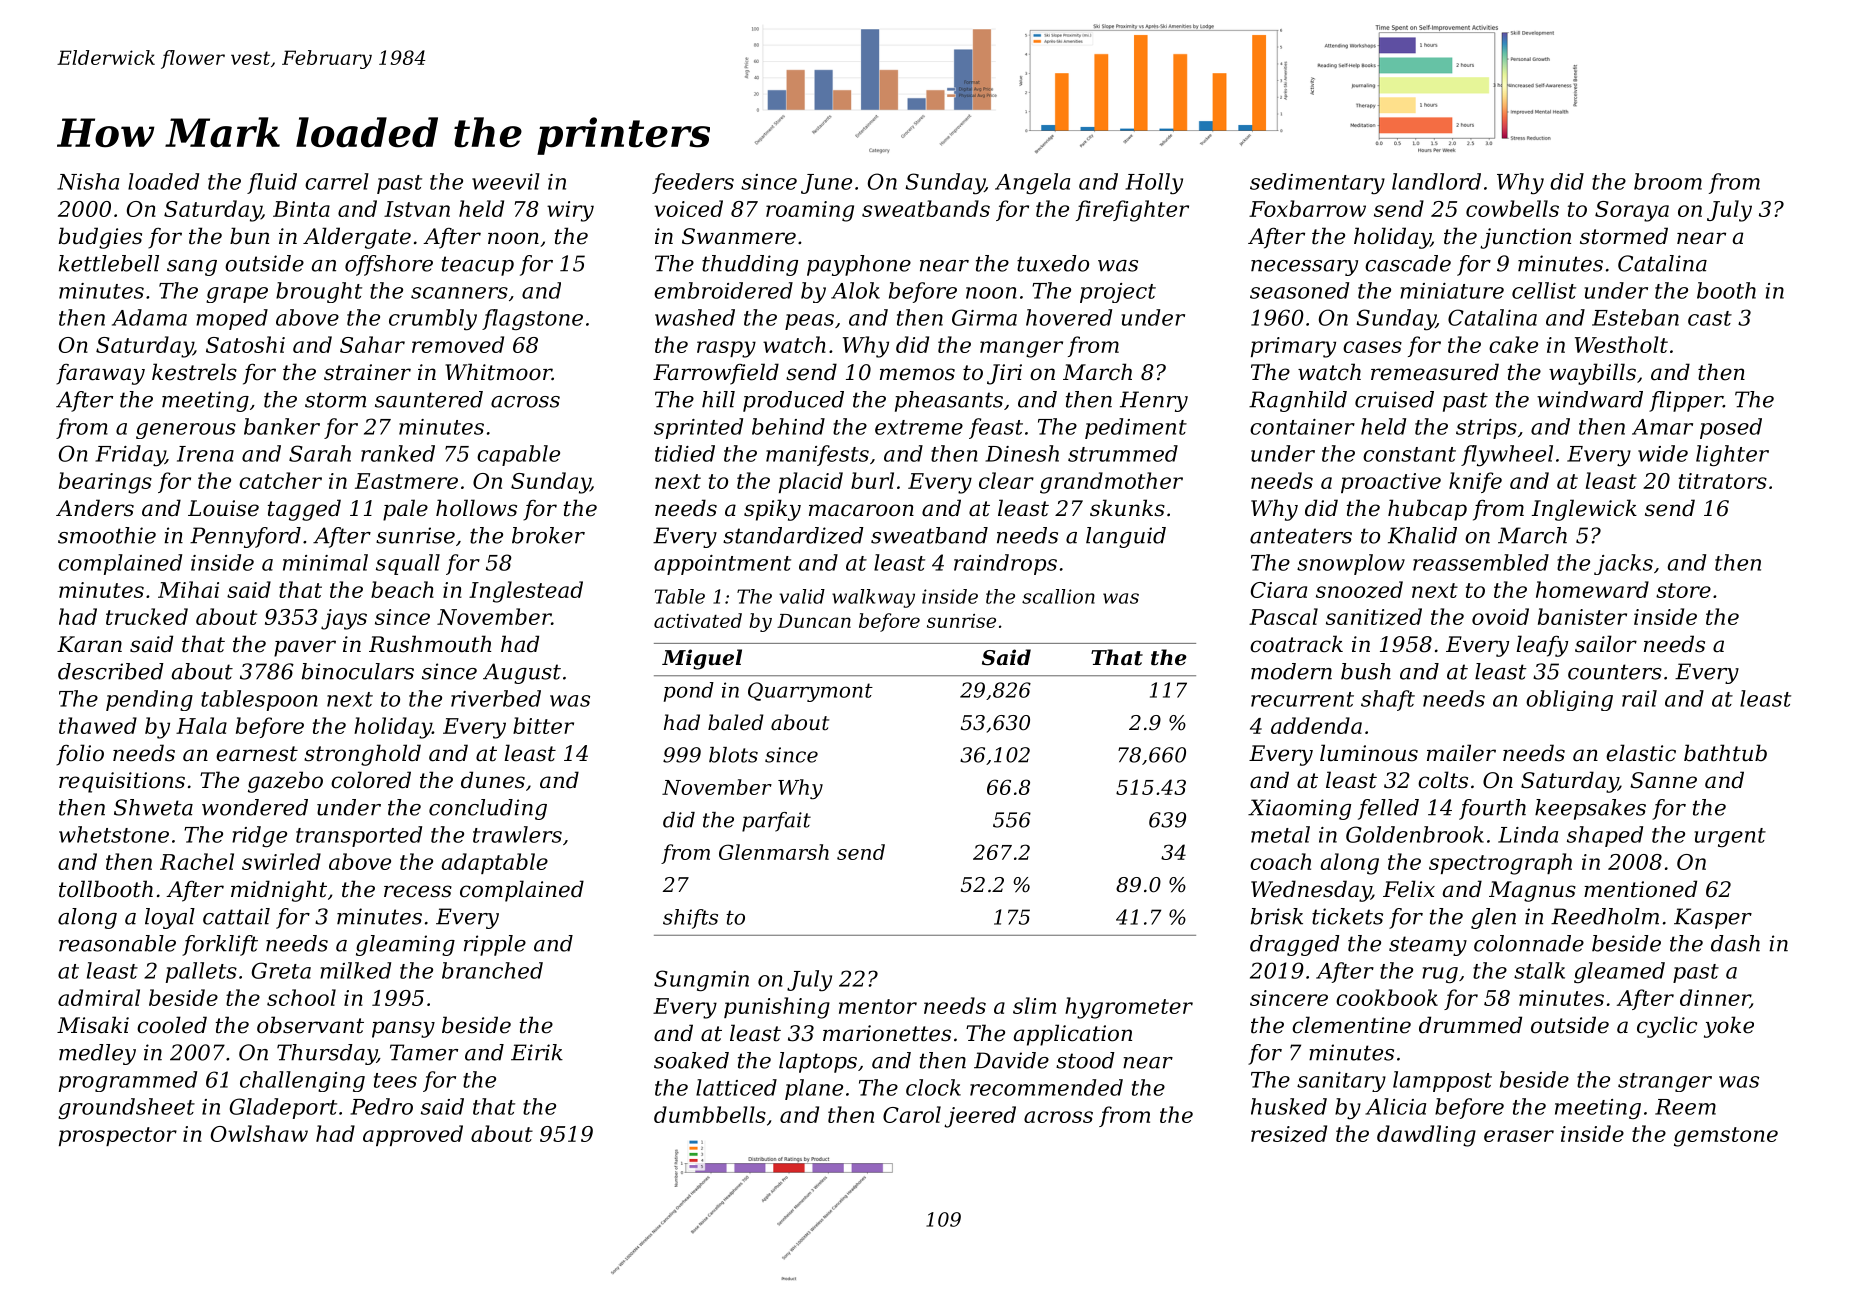 The width and height of the screenshot is (1850, 1308). Describe the element at coordinates (1034, 1005) in the screenshot. I see `slim` at that location.
